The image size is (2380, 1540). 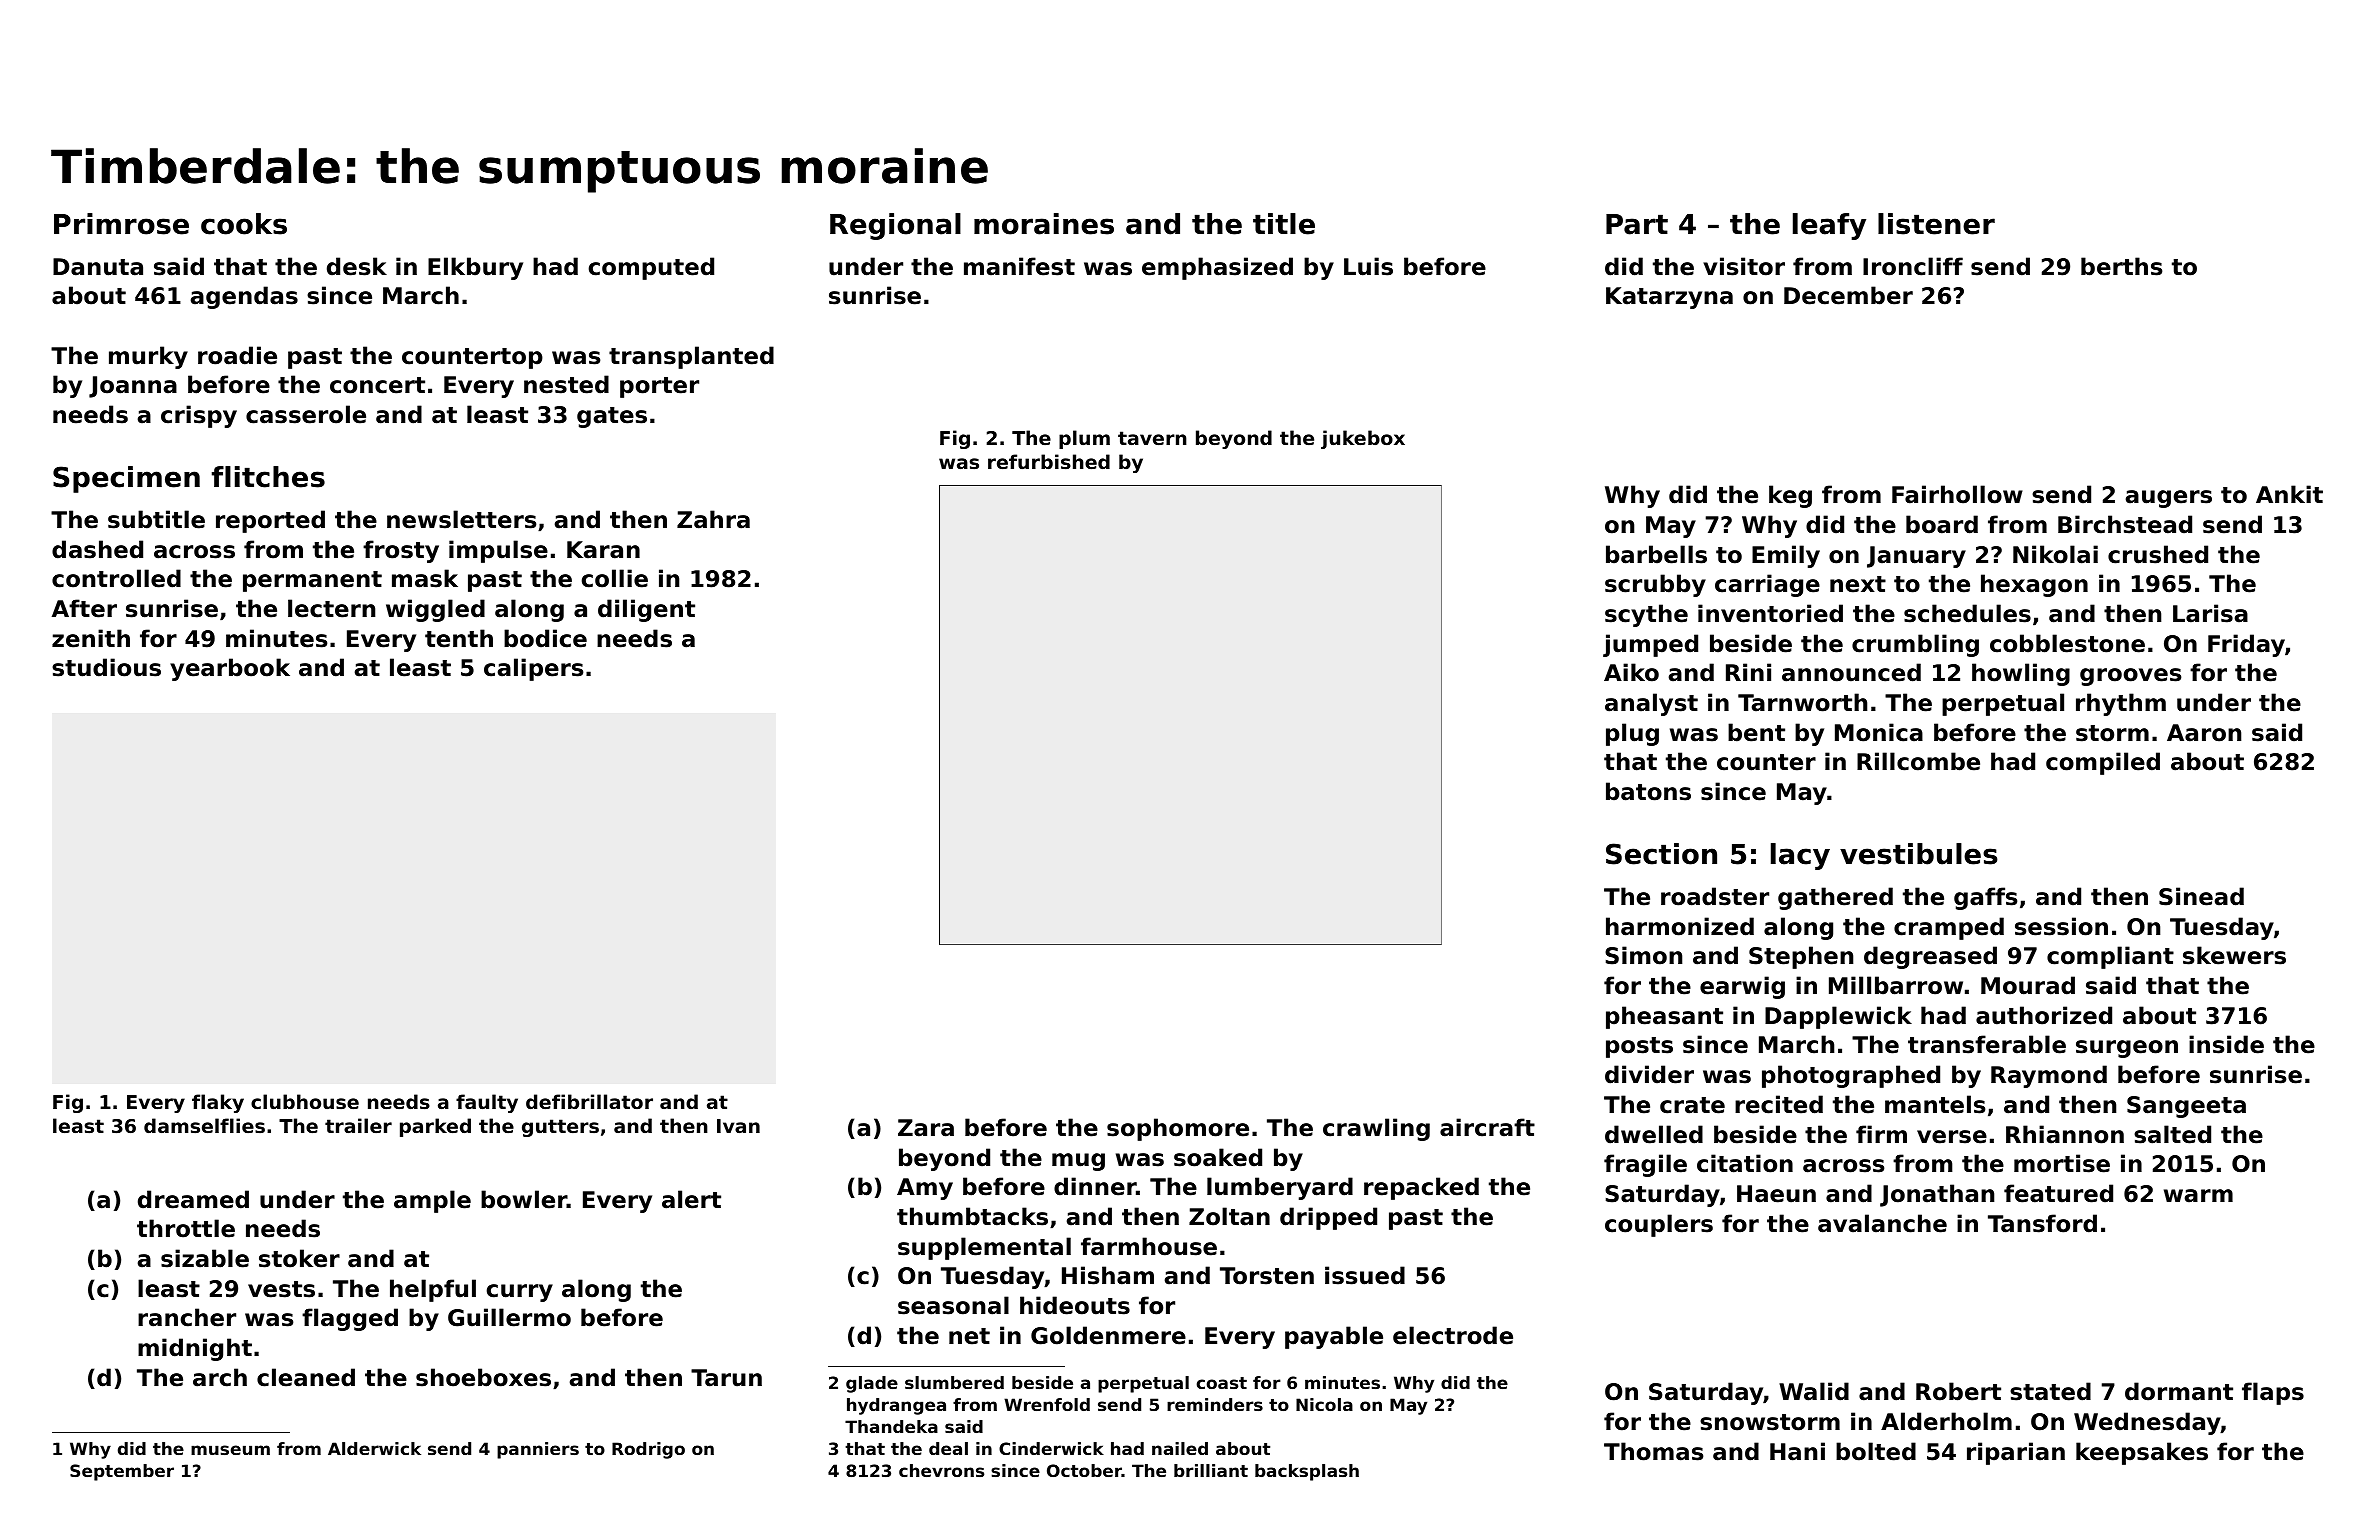 What do you see at coordinates (1680, 926) in the screenshot?
I see `harmonized` at bounding box center [1680, 926].
